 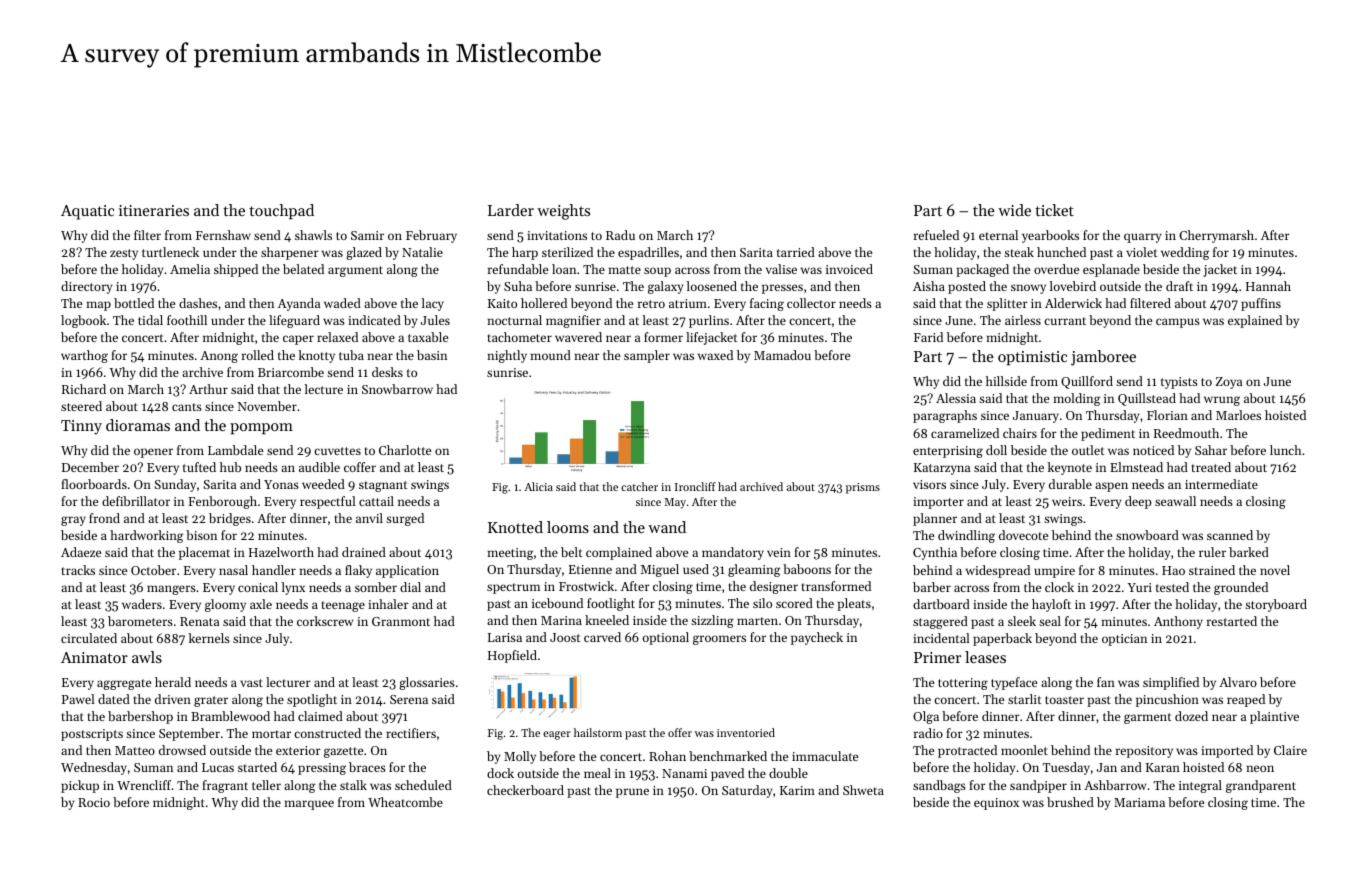 I want to click on leases, so click(x=985, y=657).
